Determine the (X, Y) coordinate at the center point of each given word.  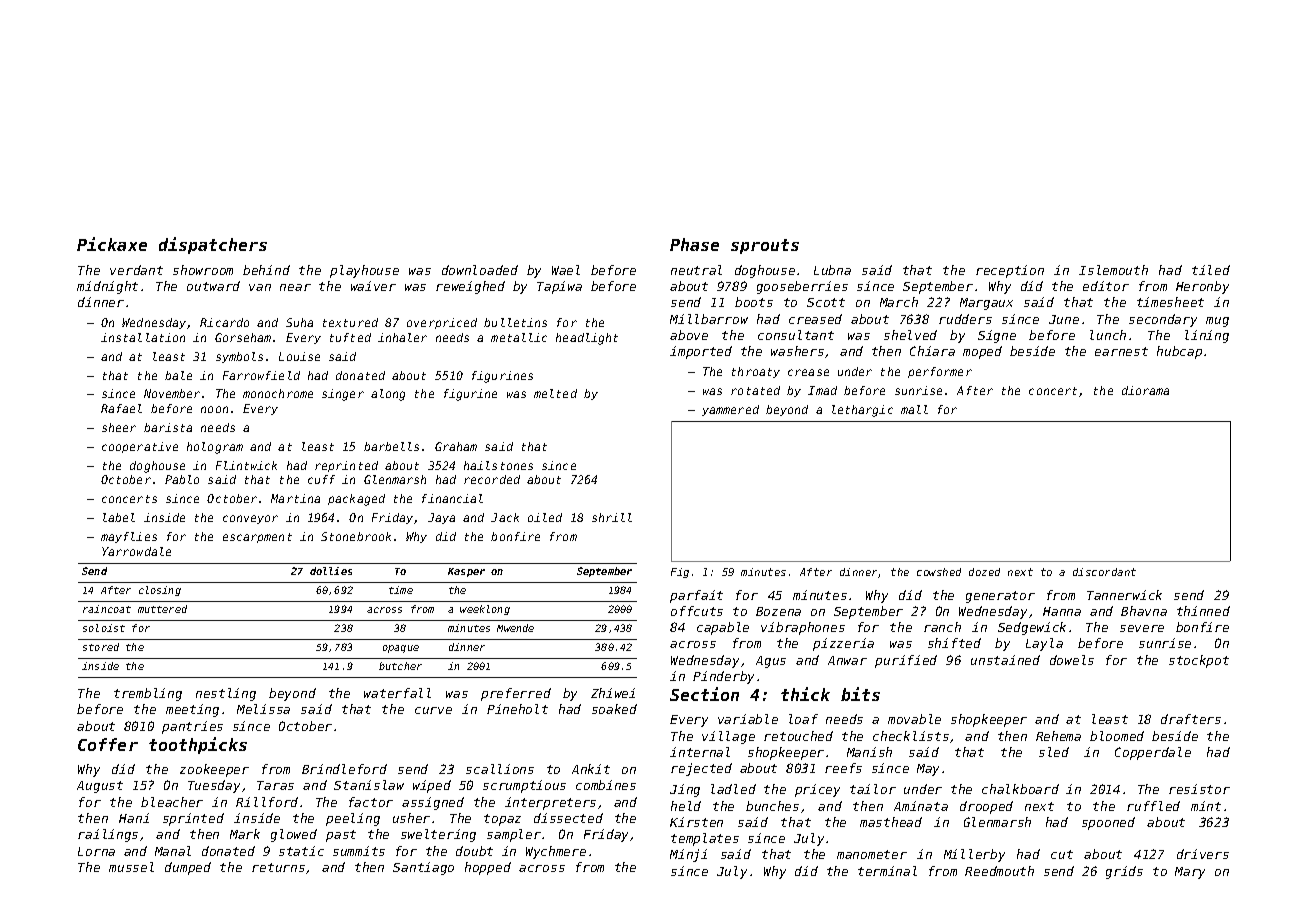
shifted (954, 643)
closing (160, 591)
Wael (566, 270)
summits (359, 851)
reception (1010, 271)
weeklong (485, 610)
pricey (817, 790)
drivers (1203, 854)
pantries (192, 727)
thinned (1203, 611)
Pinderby (723, 677)
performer (940, 372)
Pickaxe (112, 244)
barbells (391, 446)
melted (555, 393)
